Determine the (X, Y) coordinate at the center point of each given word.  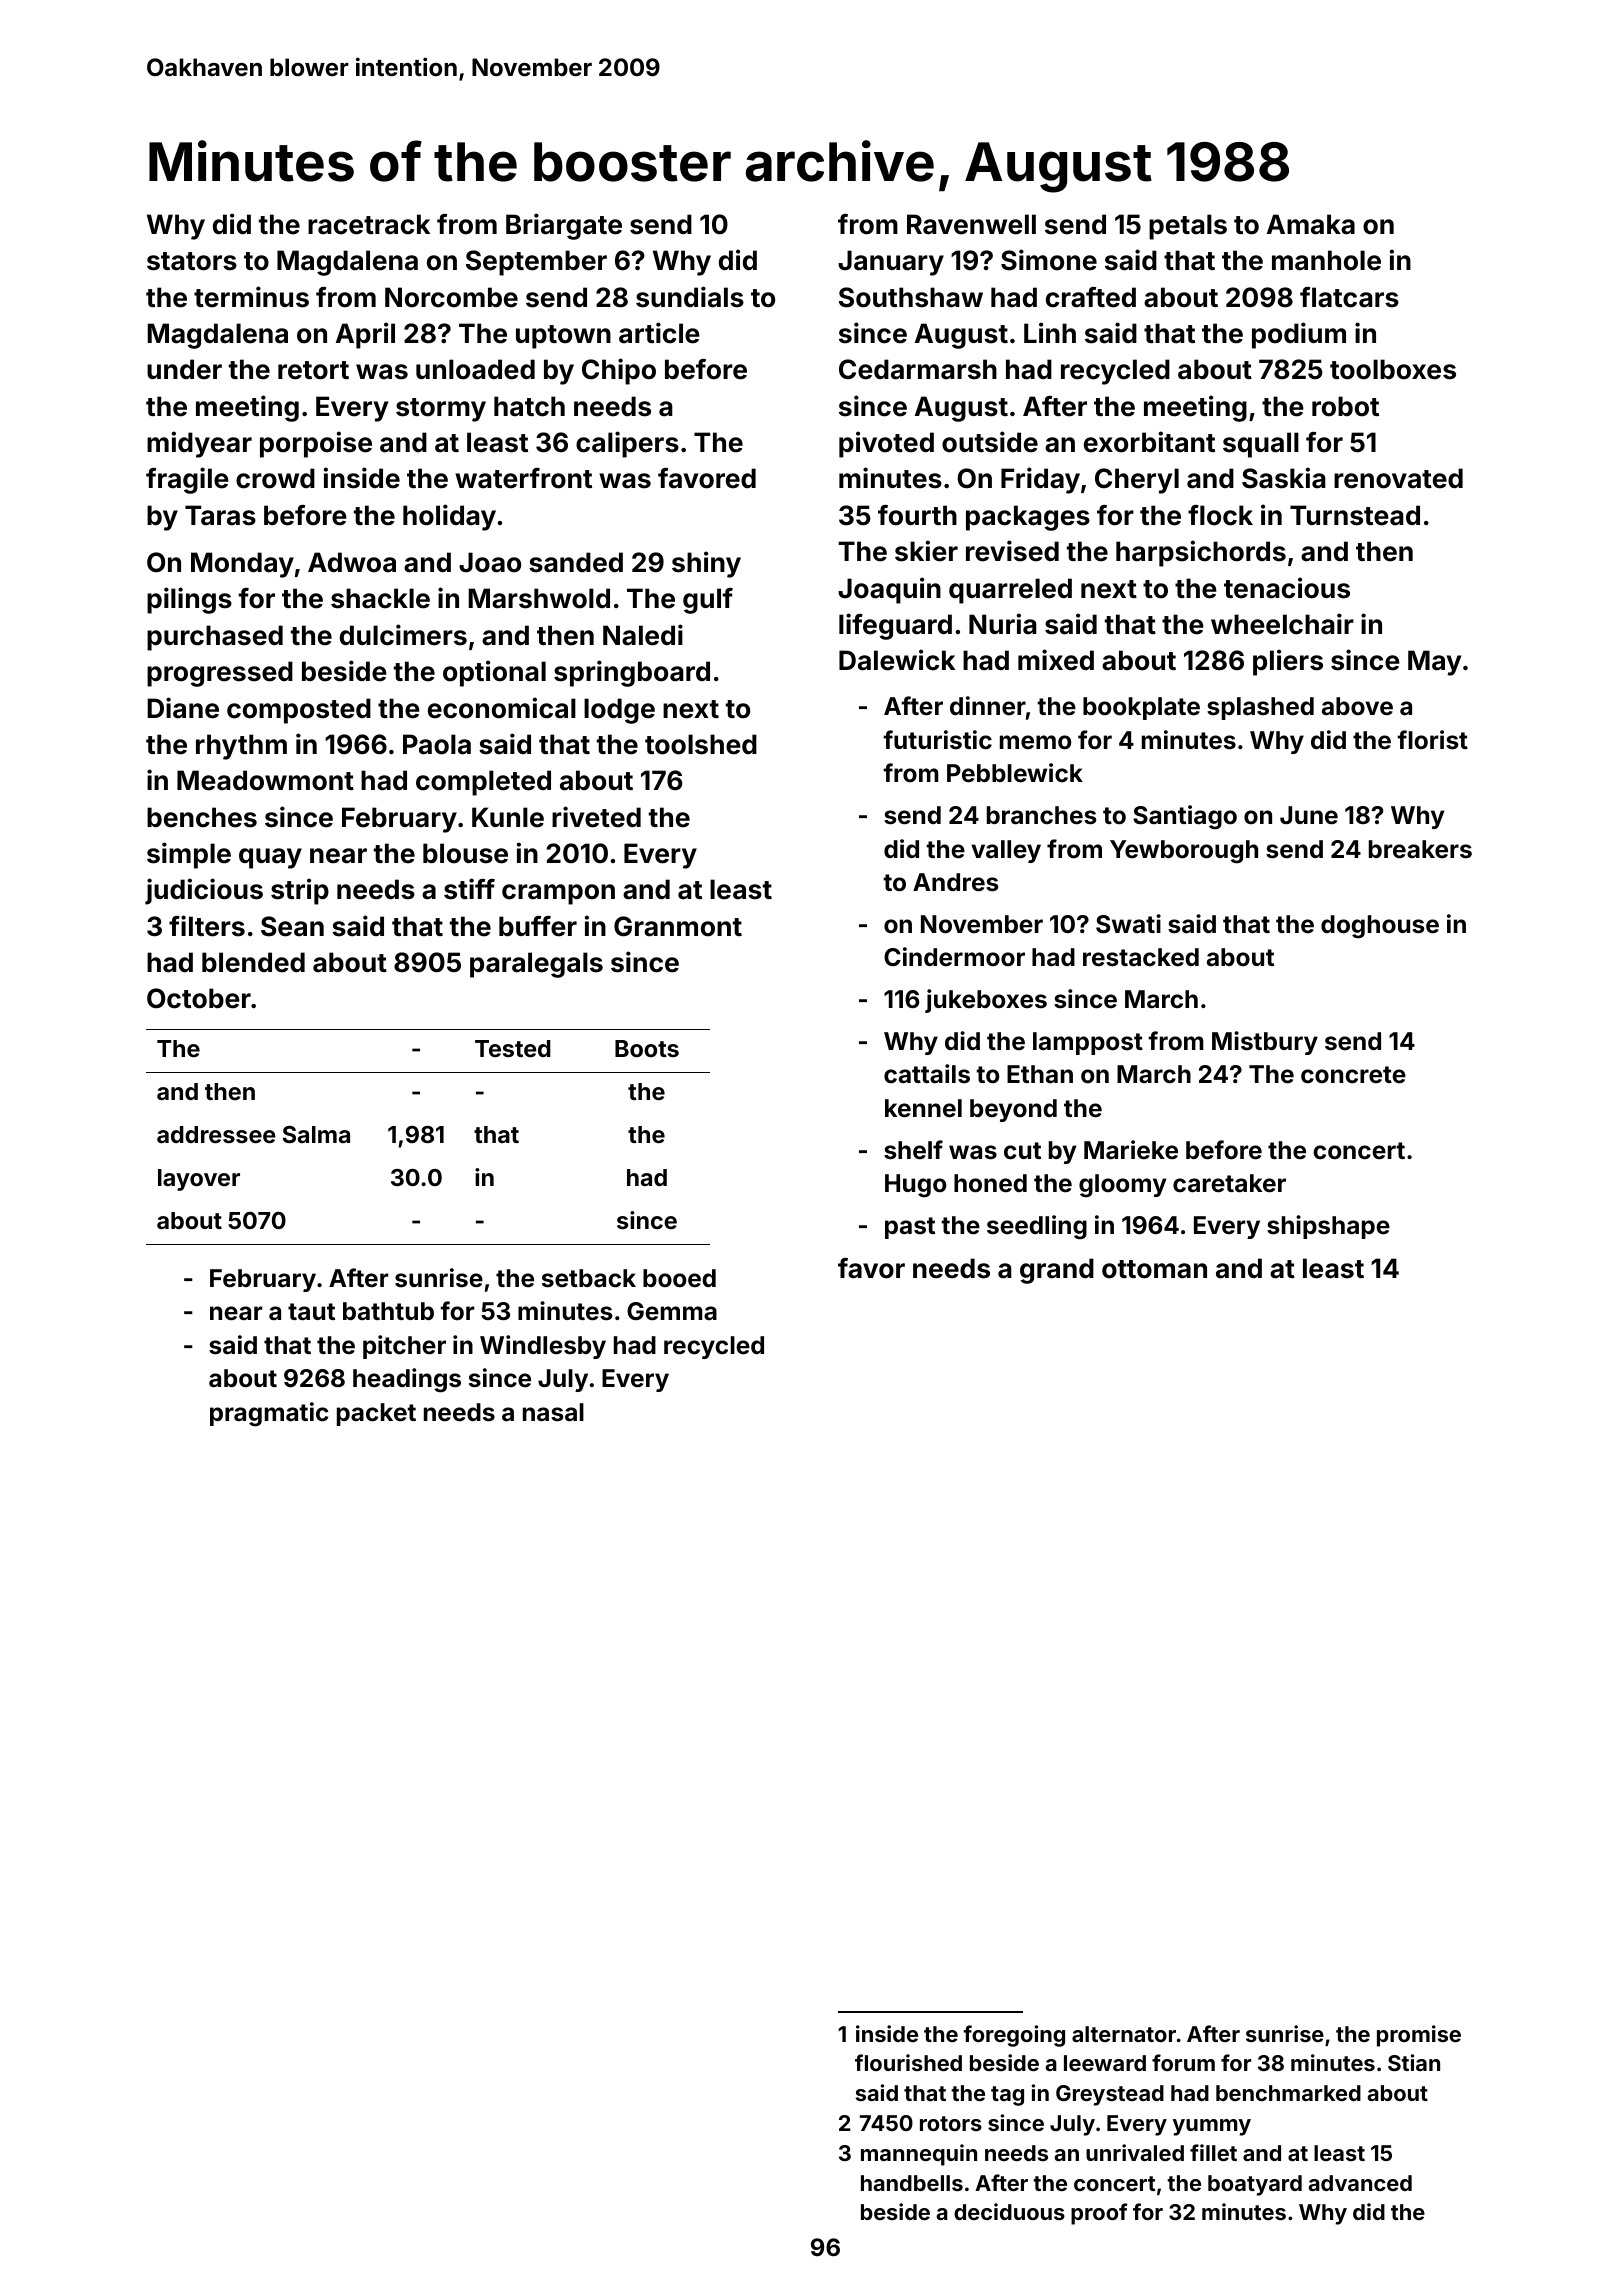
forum (1183, 2062)
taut (311, 1312)
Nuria (1003, 624)
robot (1345, 406)
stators (192, 261)
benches (202, 817)
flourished (908, 2062)
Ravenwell (971, 224)
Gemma (672, 1311)
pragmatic (269, 1414)
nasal (553, 1412)
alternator (1124, 2034)
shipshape (1328, 1227)
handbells (912, 2183)
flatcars (1349, 297)
